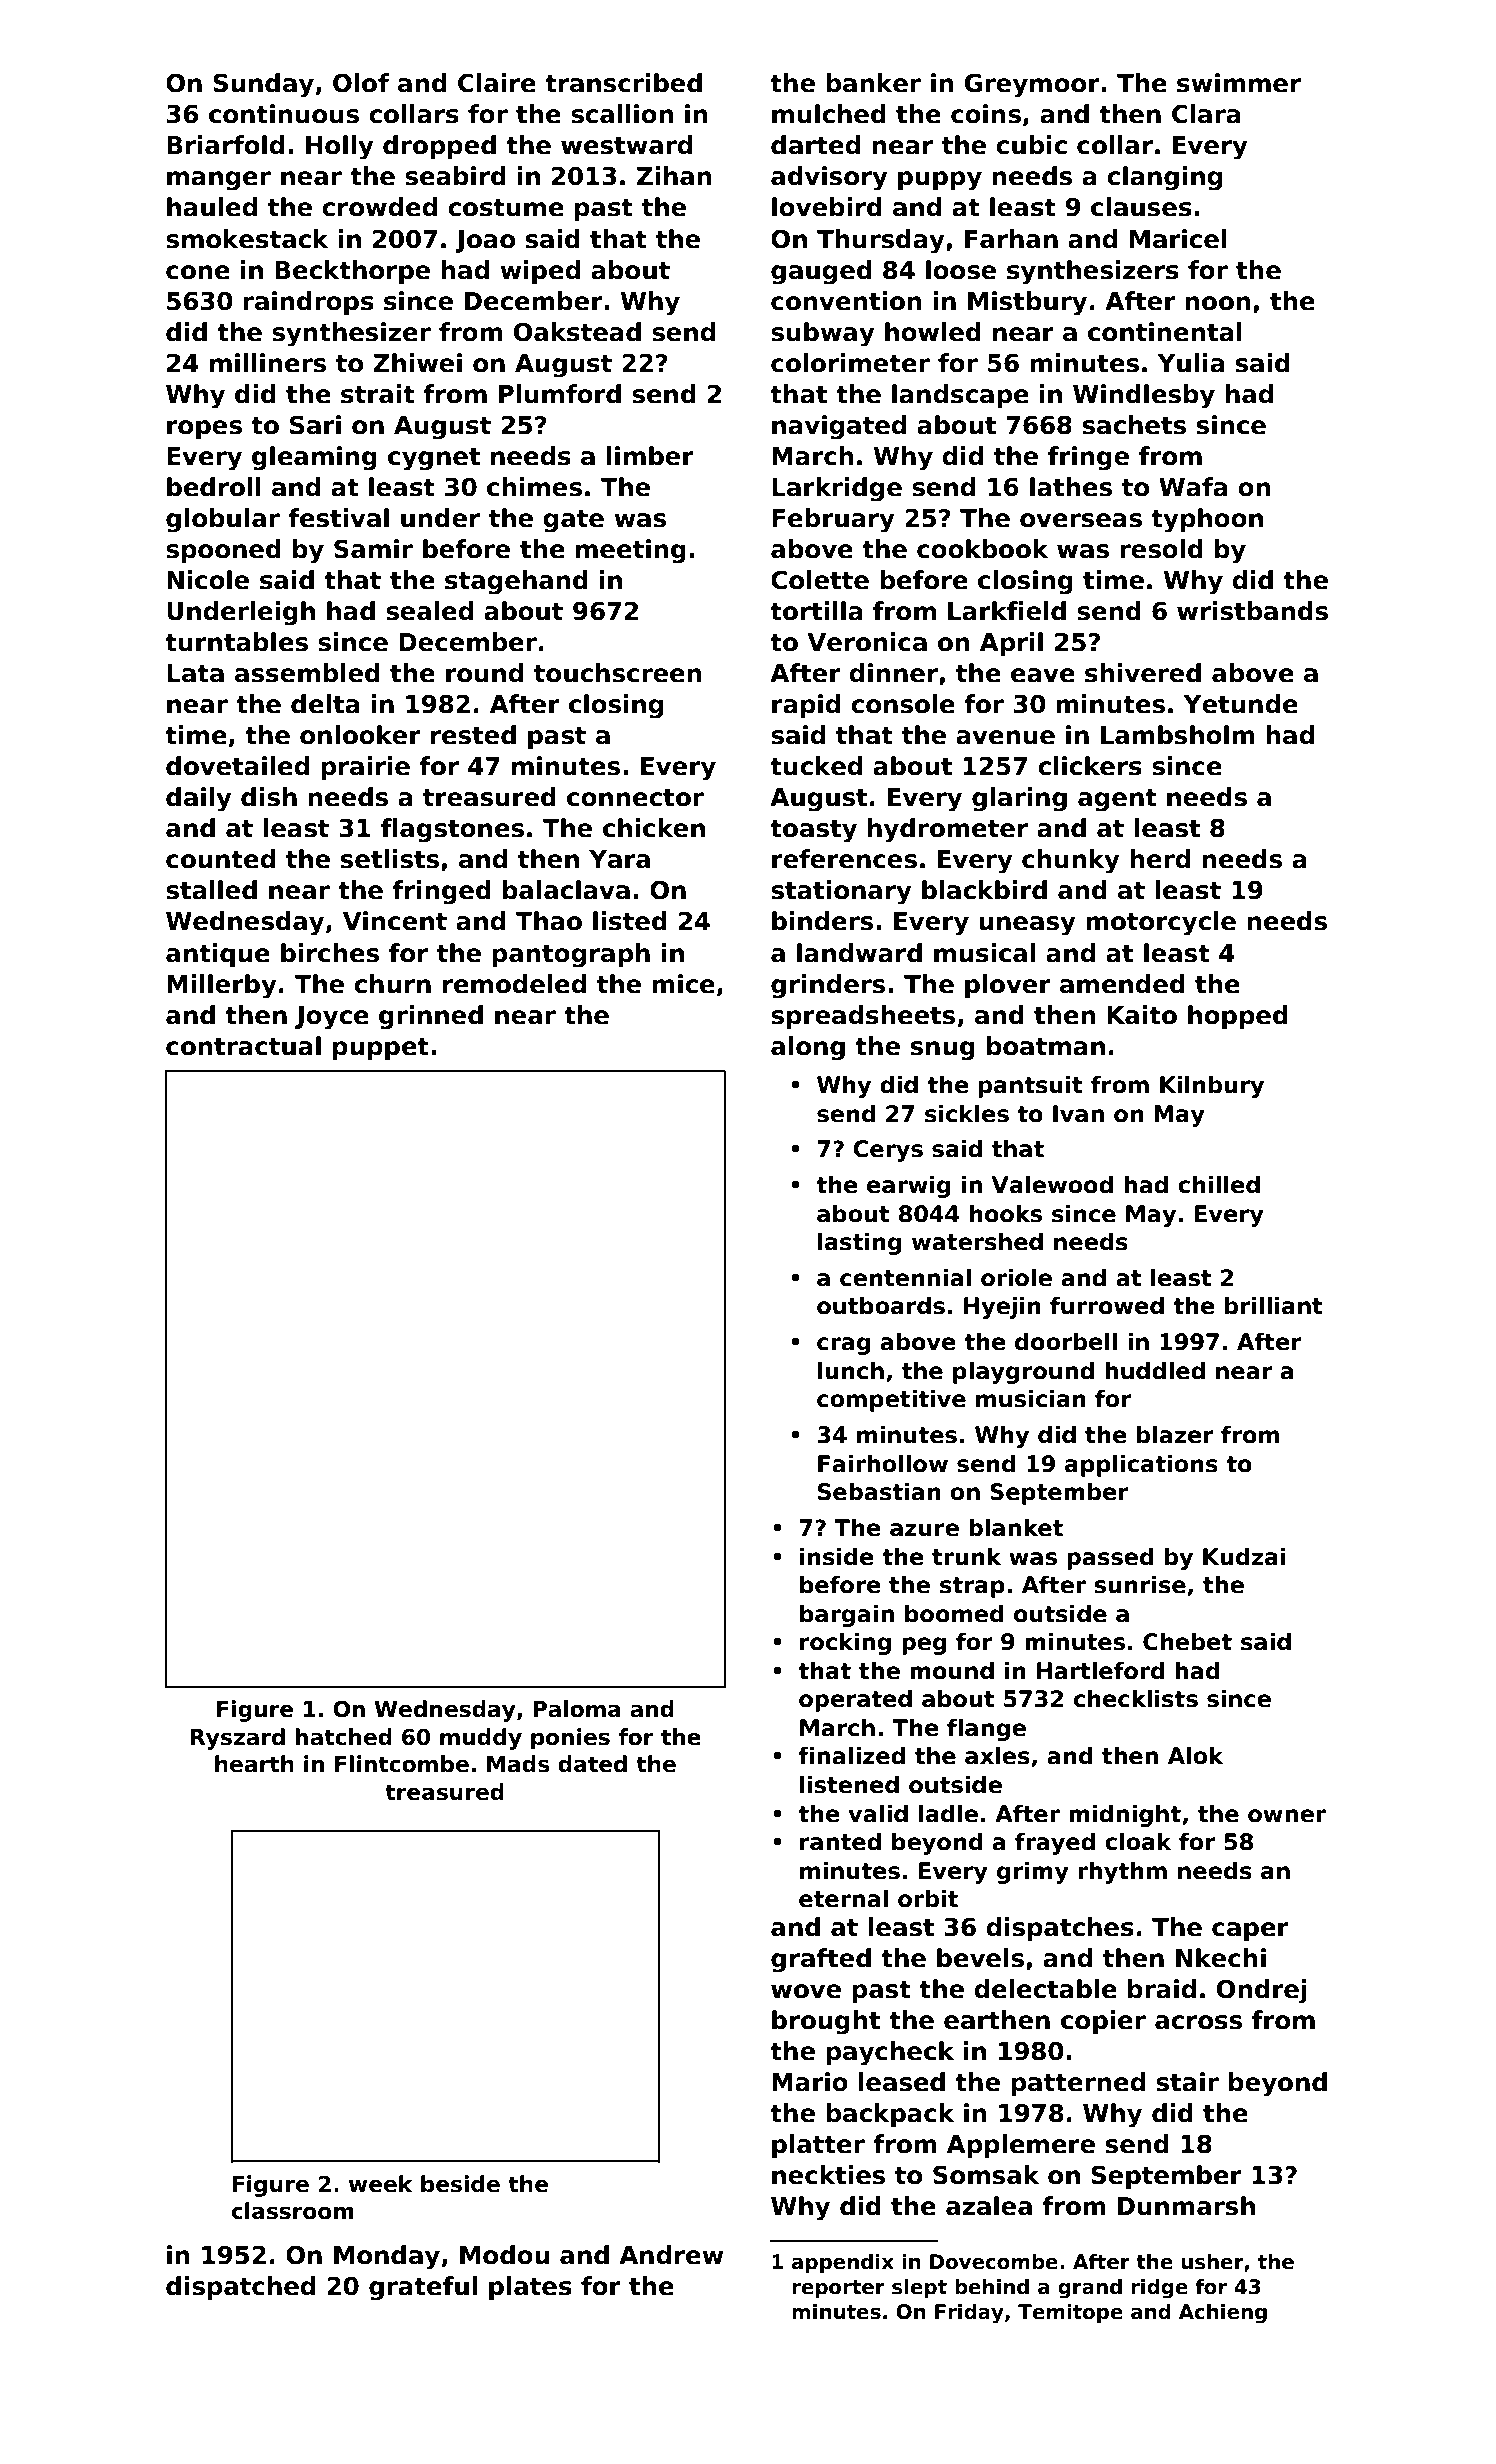  Describe the element at coordinates (829, 114) in the document. I see `mulched` at that location.
